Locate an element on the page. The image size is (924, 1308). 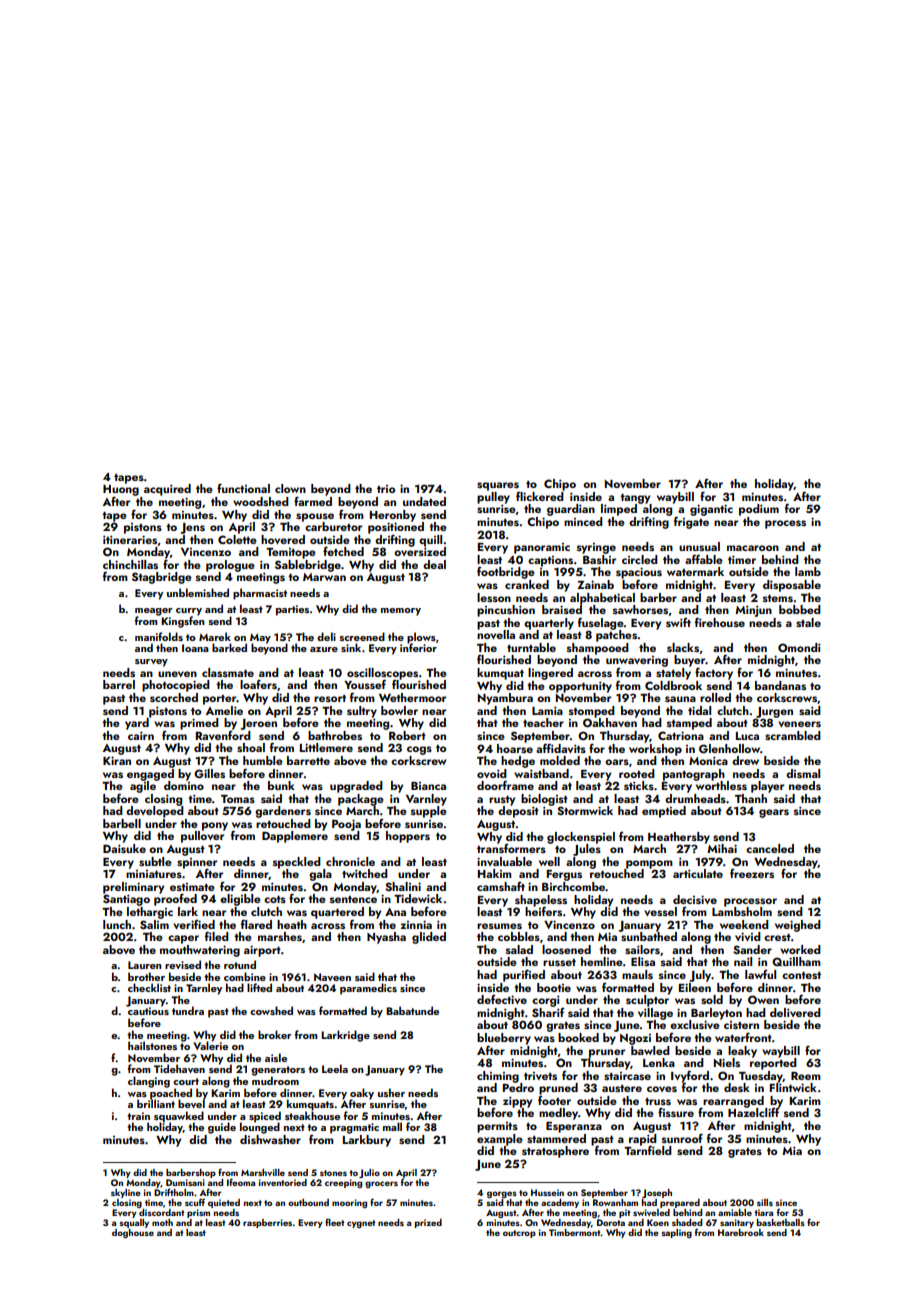
squares is located at coordinates (498, 486).
